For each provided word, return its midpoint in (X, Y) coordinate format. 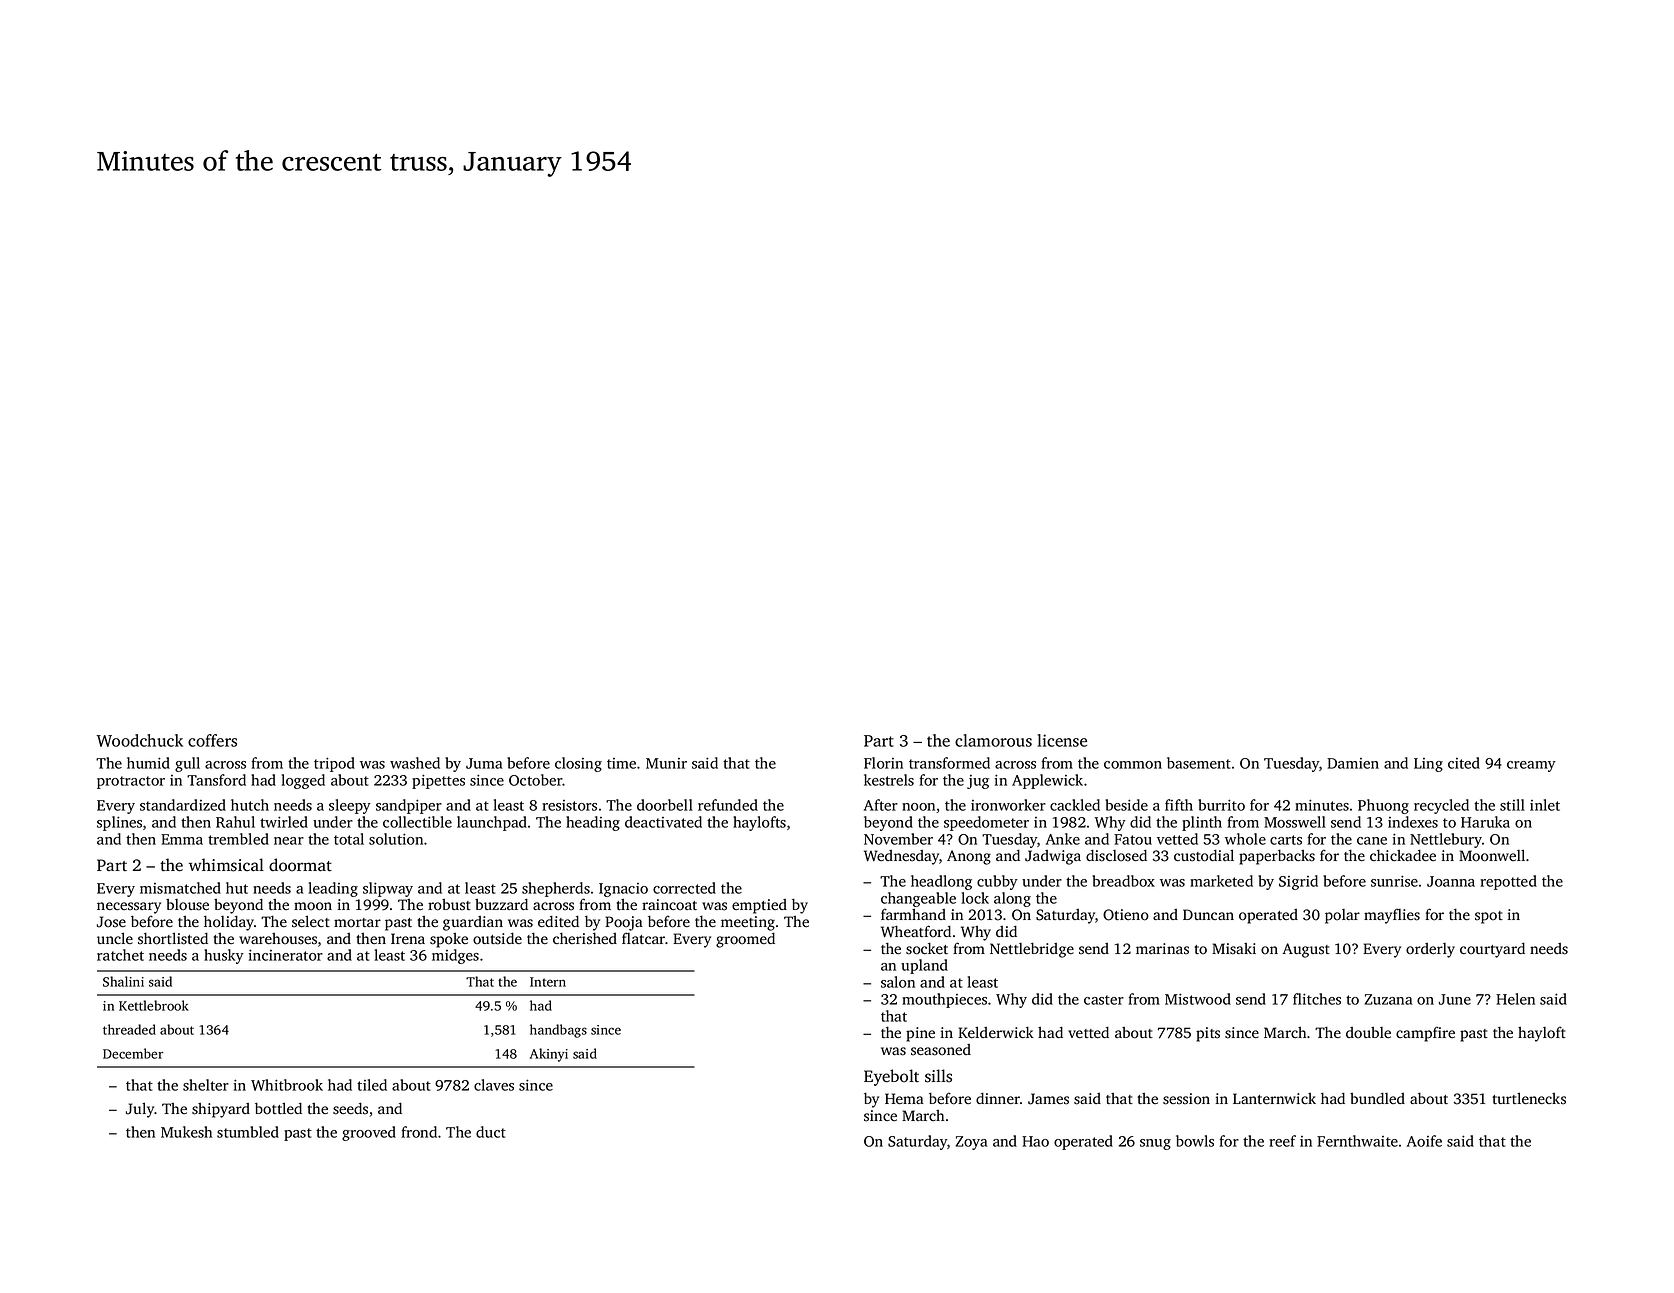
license (1062, 740)
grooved (369, 1133)
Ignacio (623, 890)
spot (1489, 917)
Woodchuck (140, 740)
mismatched (180, 888)
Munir (666, 763)
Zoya (971, 1143)
